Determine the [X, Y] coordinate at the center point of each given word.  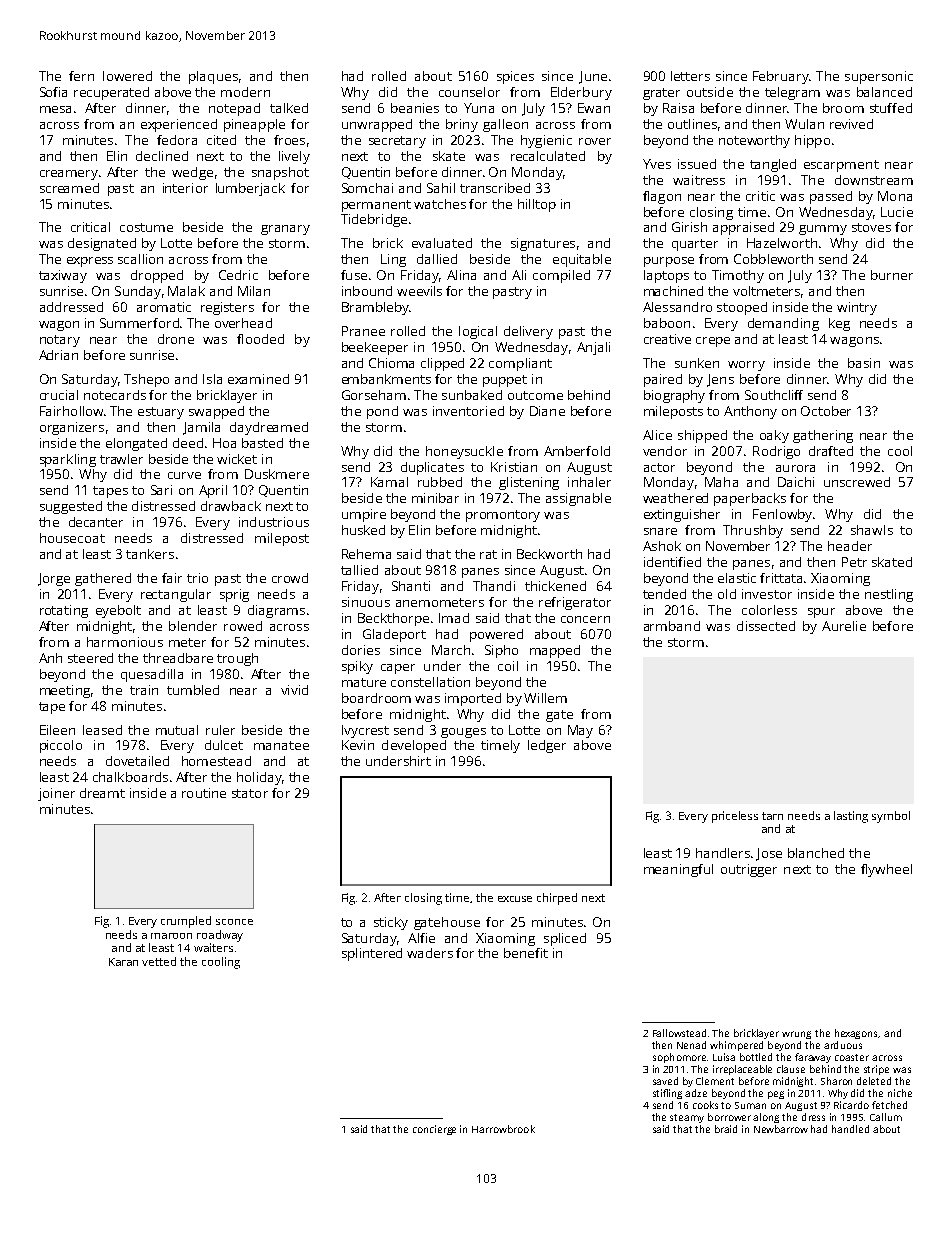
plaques [213, 77]
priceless [735, 817]
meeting [65, 691]
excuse [515, 899]
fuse [354, 275]
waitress [699, 180]
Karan [123, 962]
